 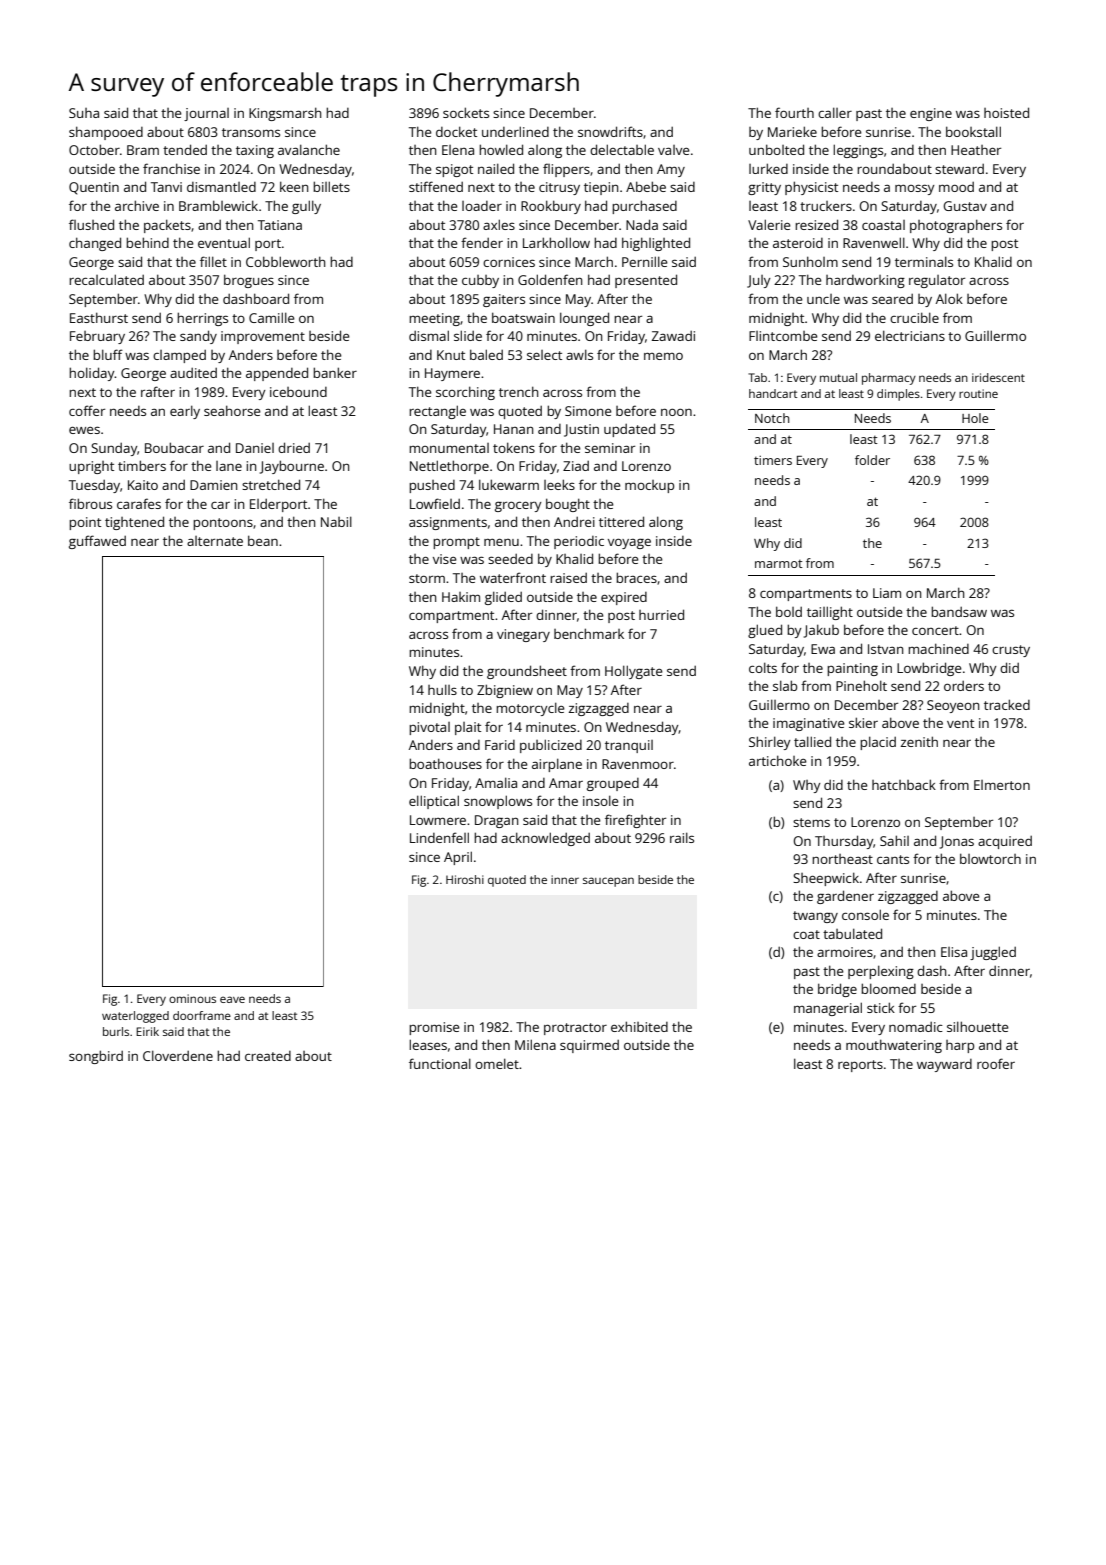 What do you see at coordinates (96, 1057) in the page?
I see `songbird` at bounding box center [96, 1057].
